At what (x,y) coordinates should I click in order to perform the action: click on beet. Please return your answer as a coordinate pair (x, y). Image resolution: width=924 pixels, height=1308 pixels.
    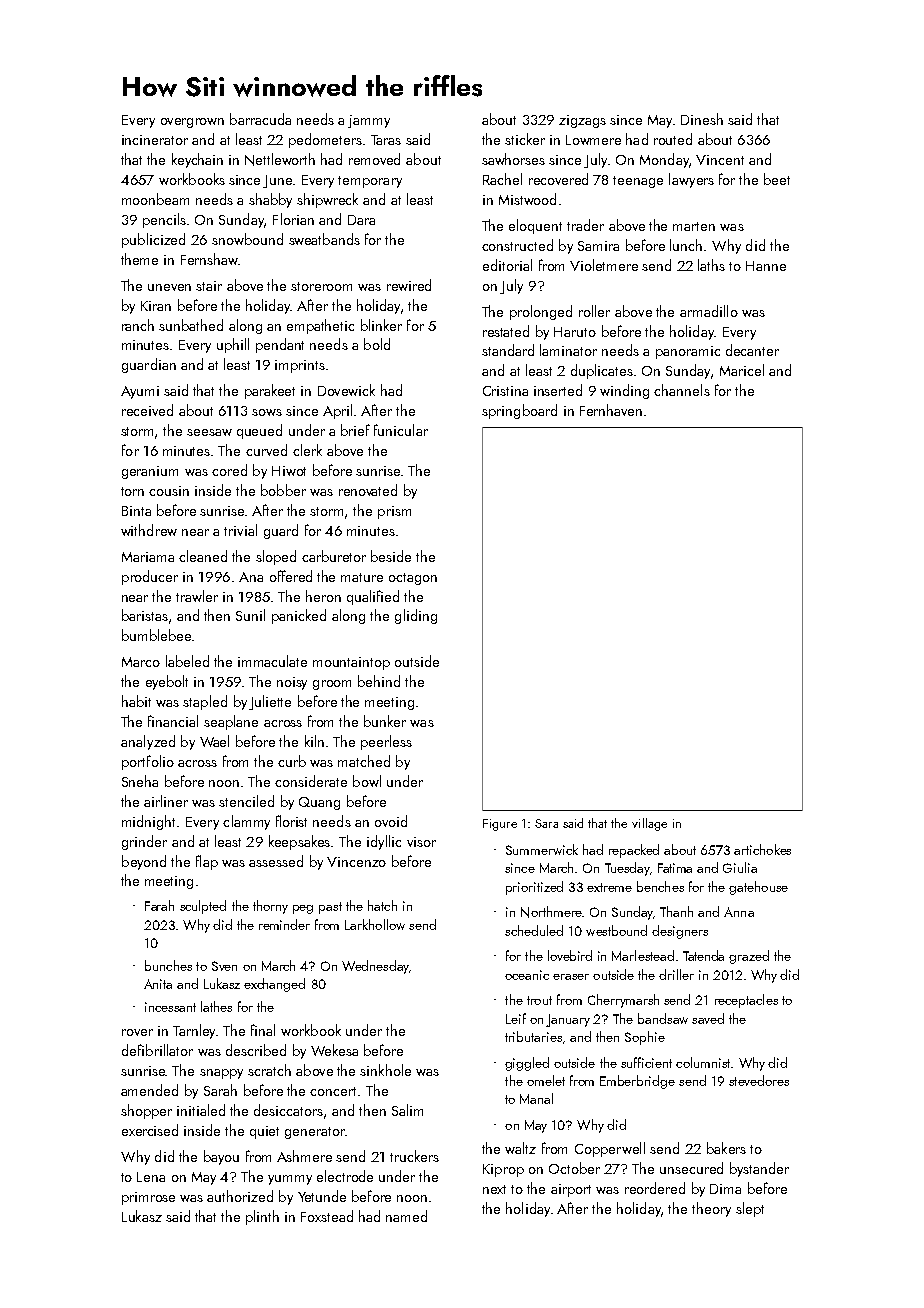
    Looking at the image, I should click on (777, 179).
